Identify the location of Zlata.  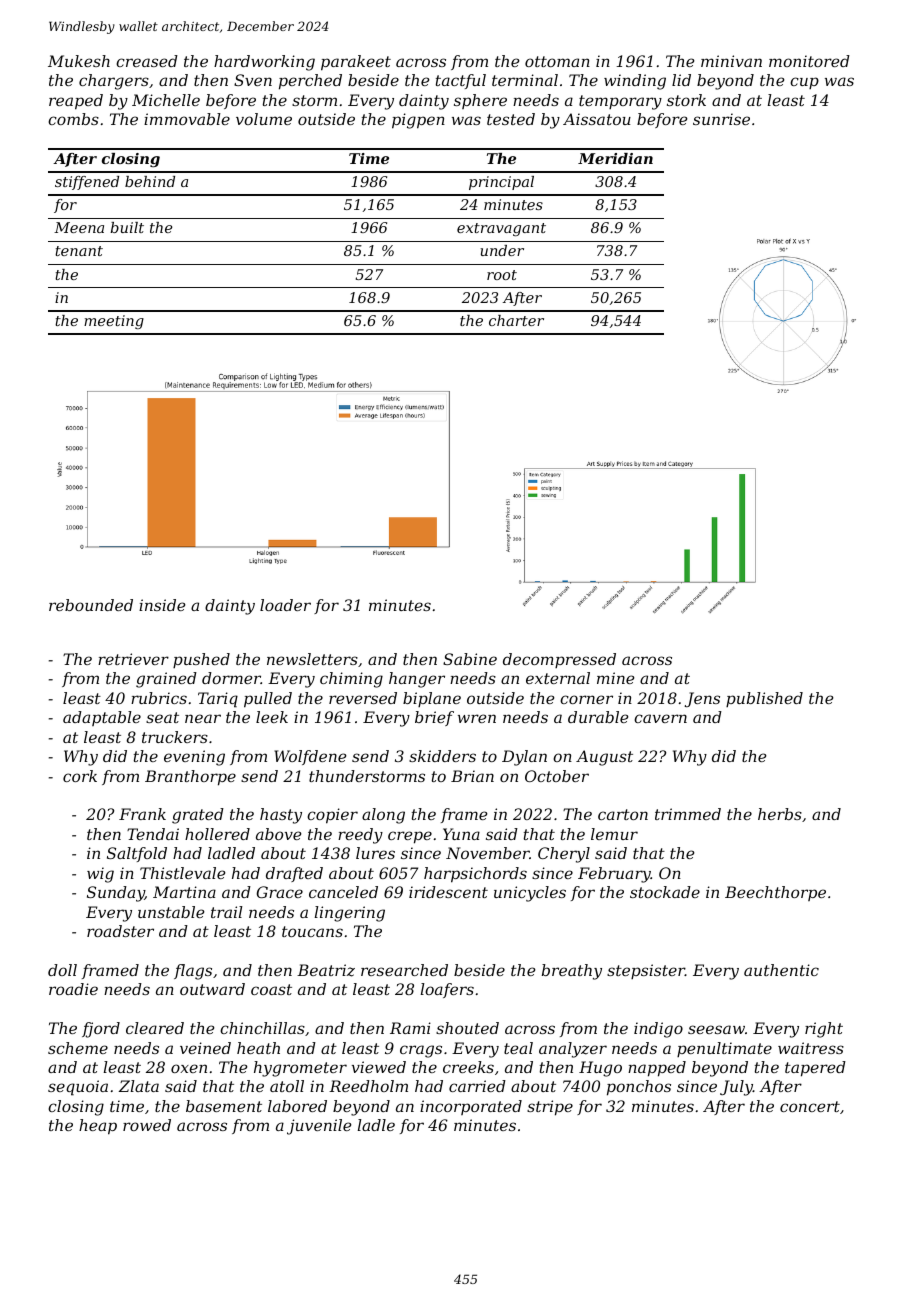
(139, 1086).
